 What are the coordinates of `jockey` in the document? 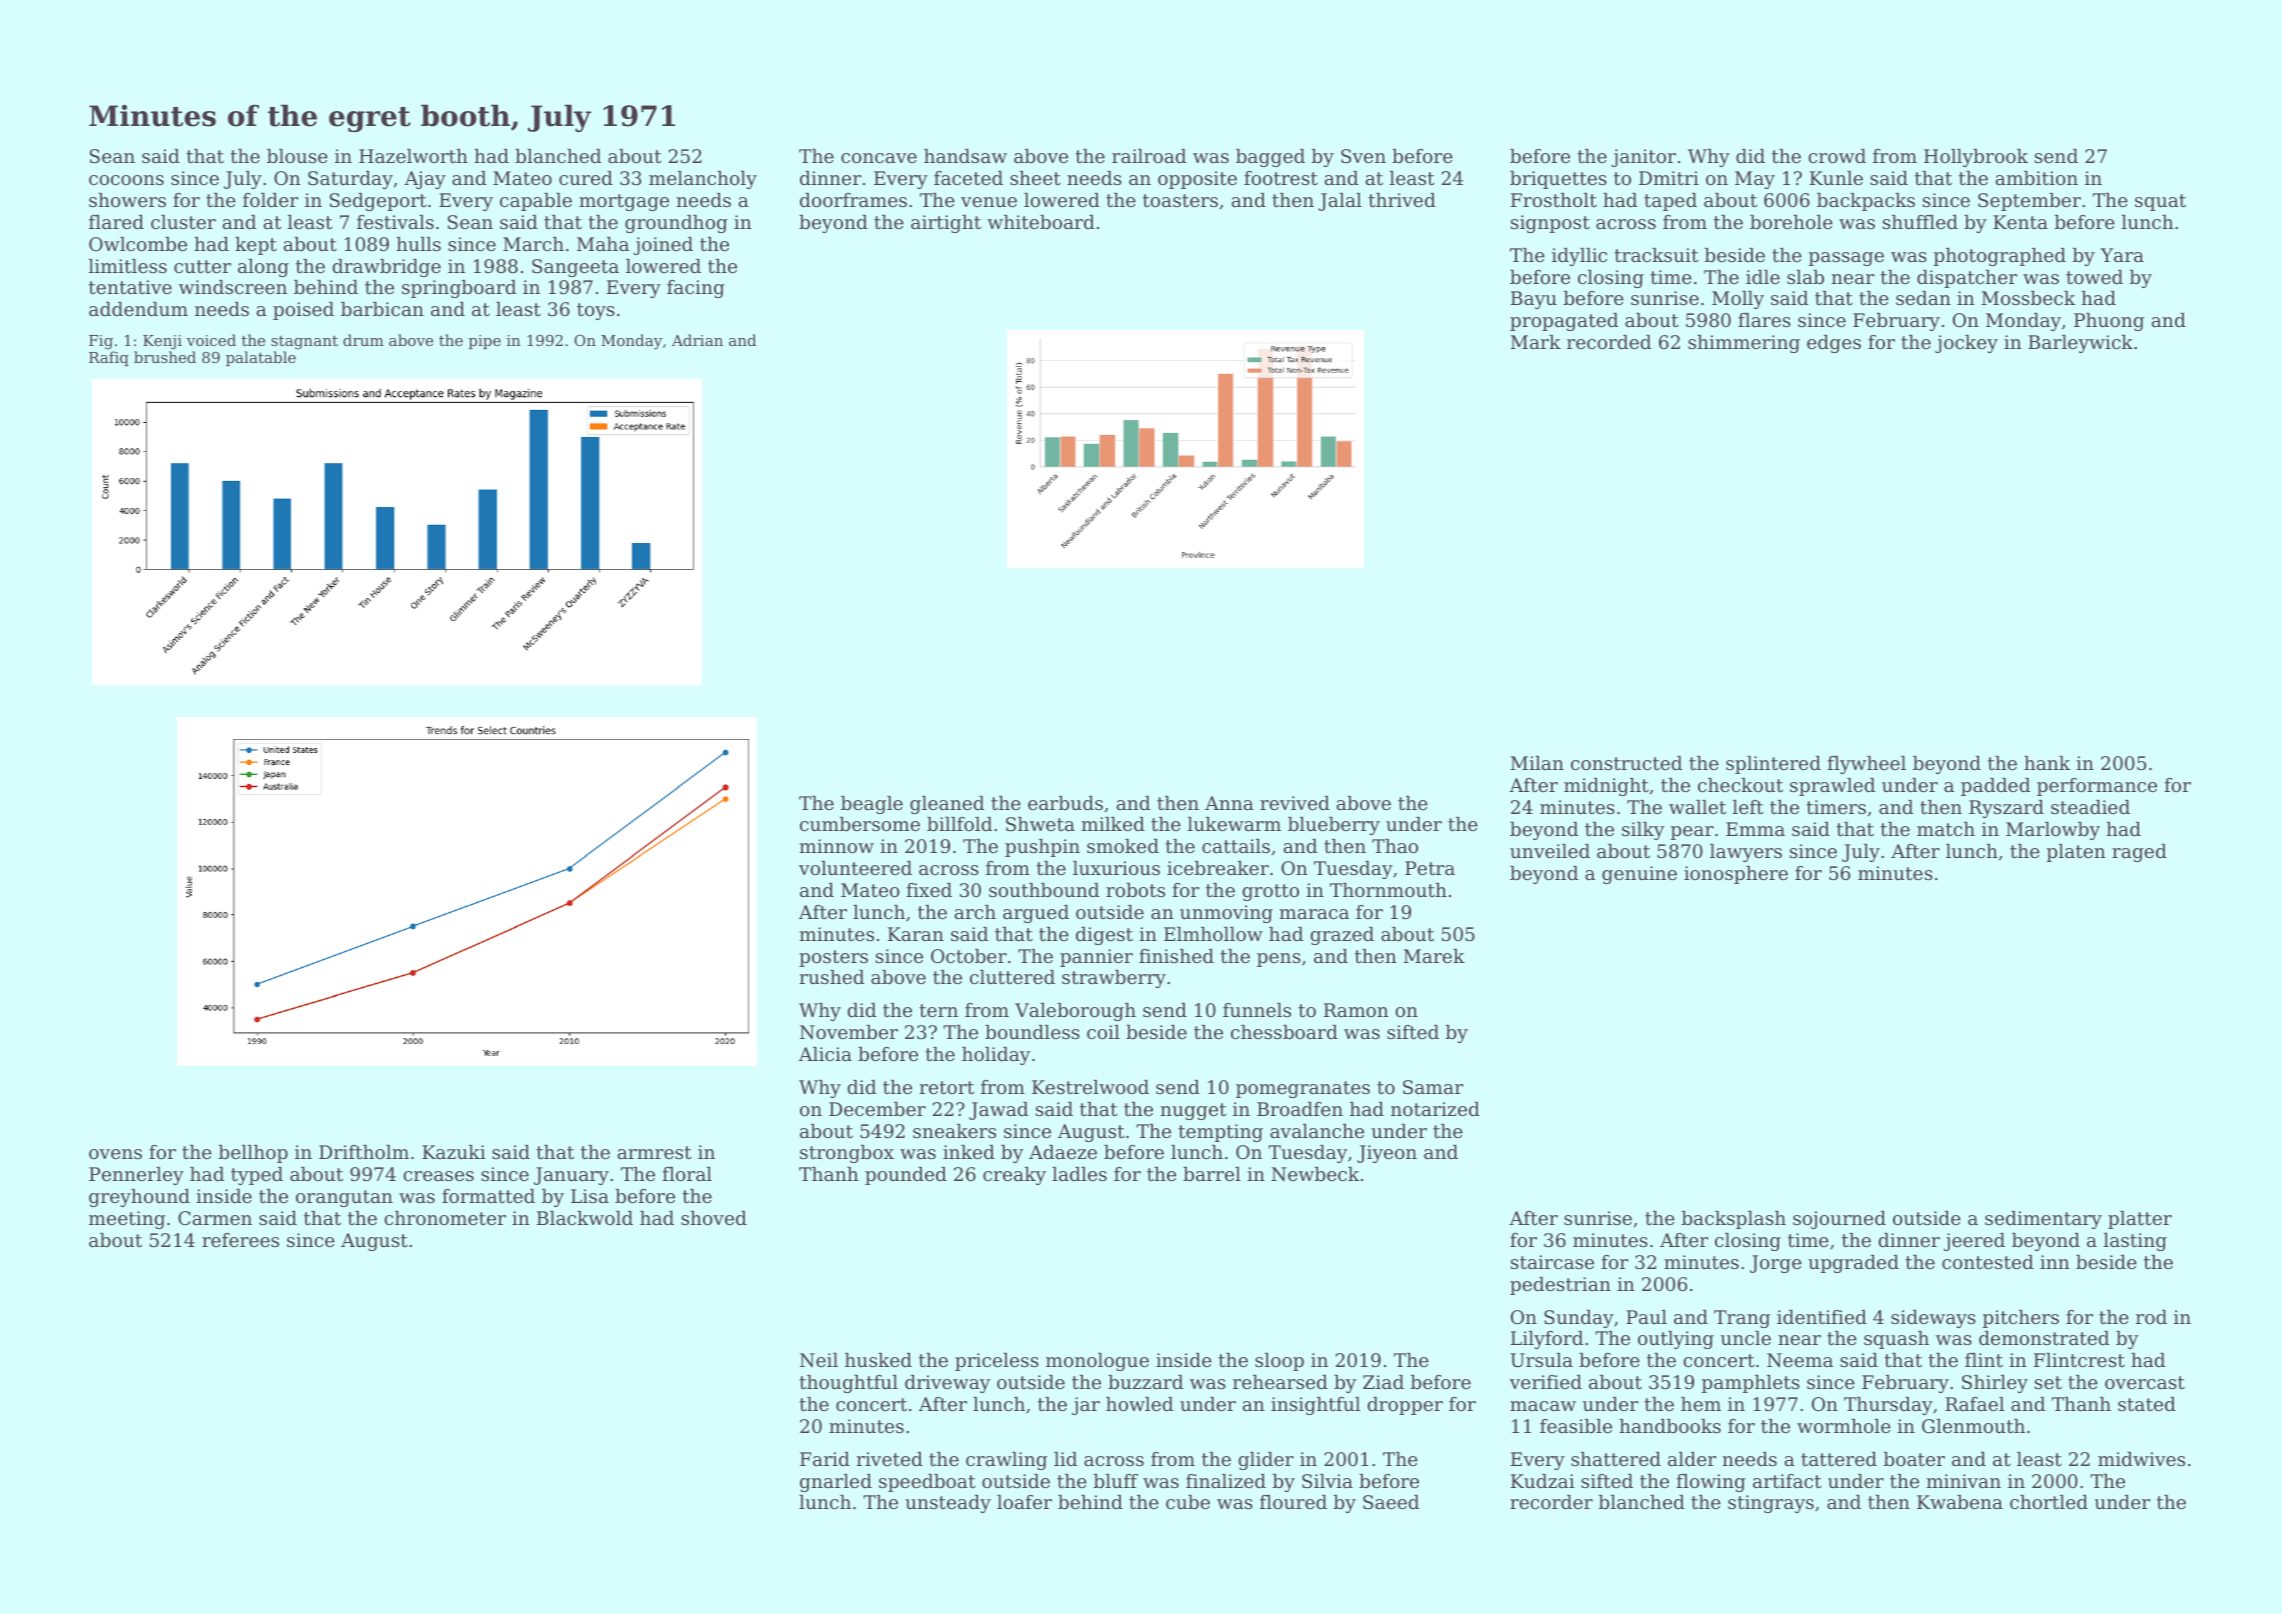 It's located at (1966, 344).
